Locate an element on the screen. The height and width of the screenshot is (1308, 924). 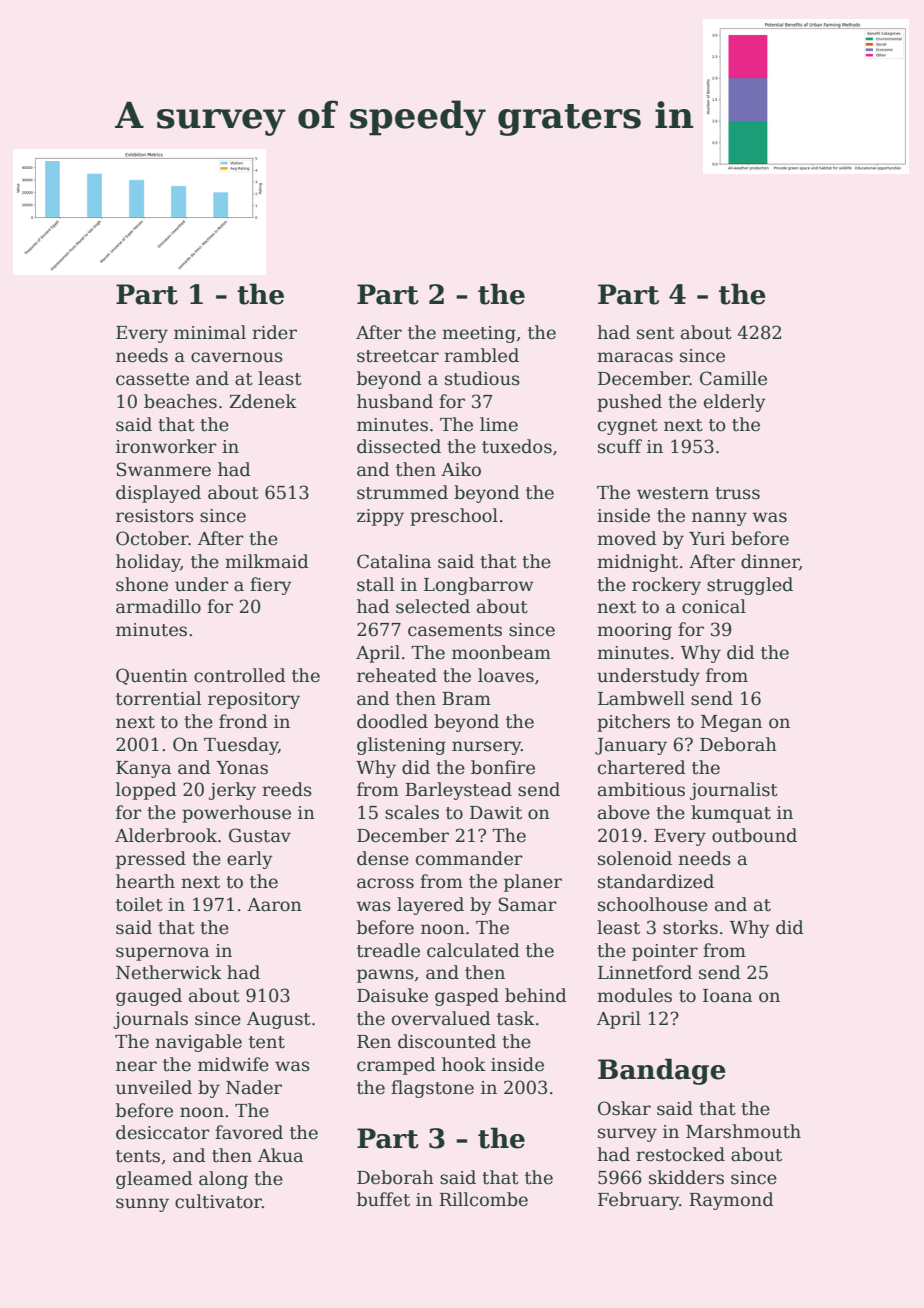
Netherwick is located at coordinates (169, 972).
